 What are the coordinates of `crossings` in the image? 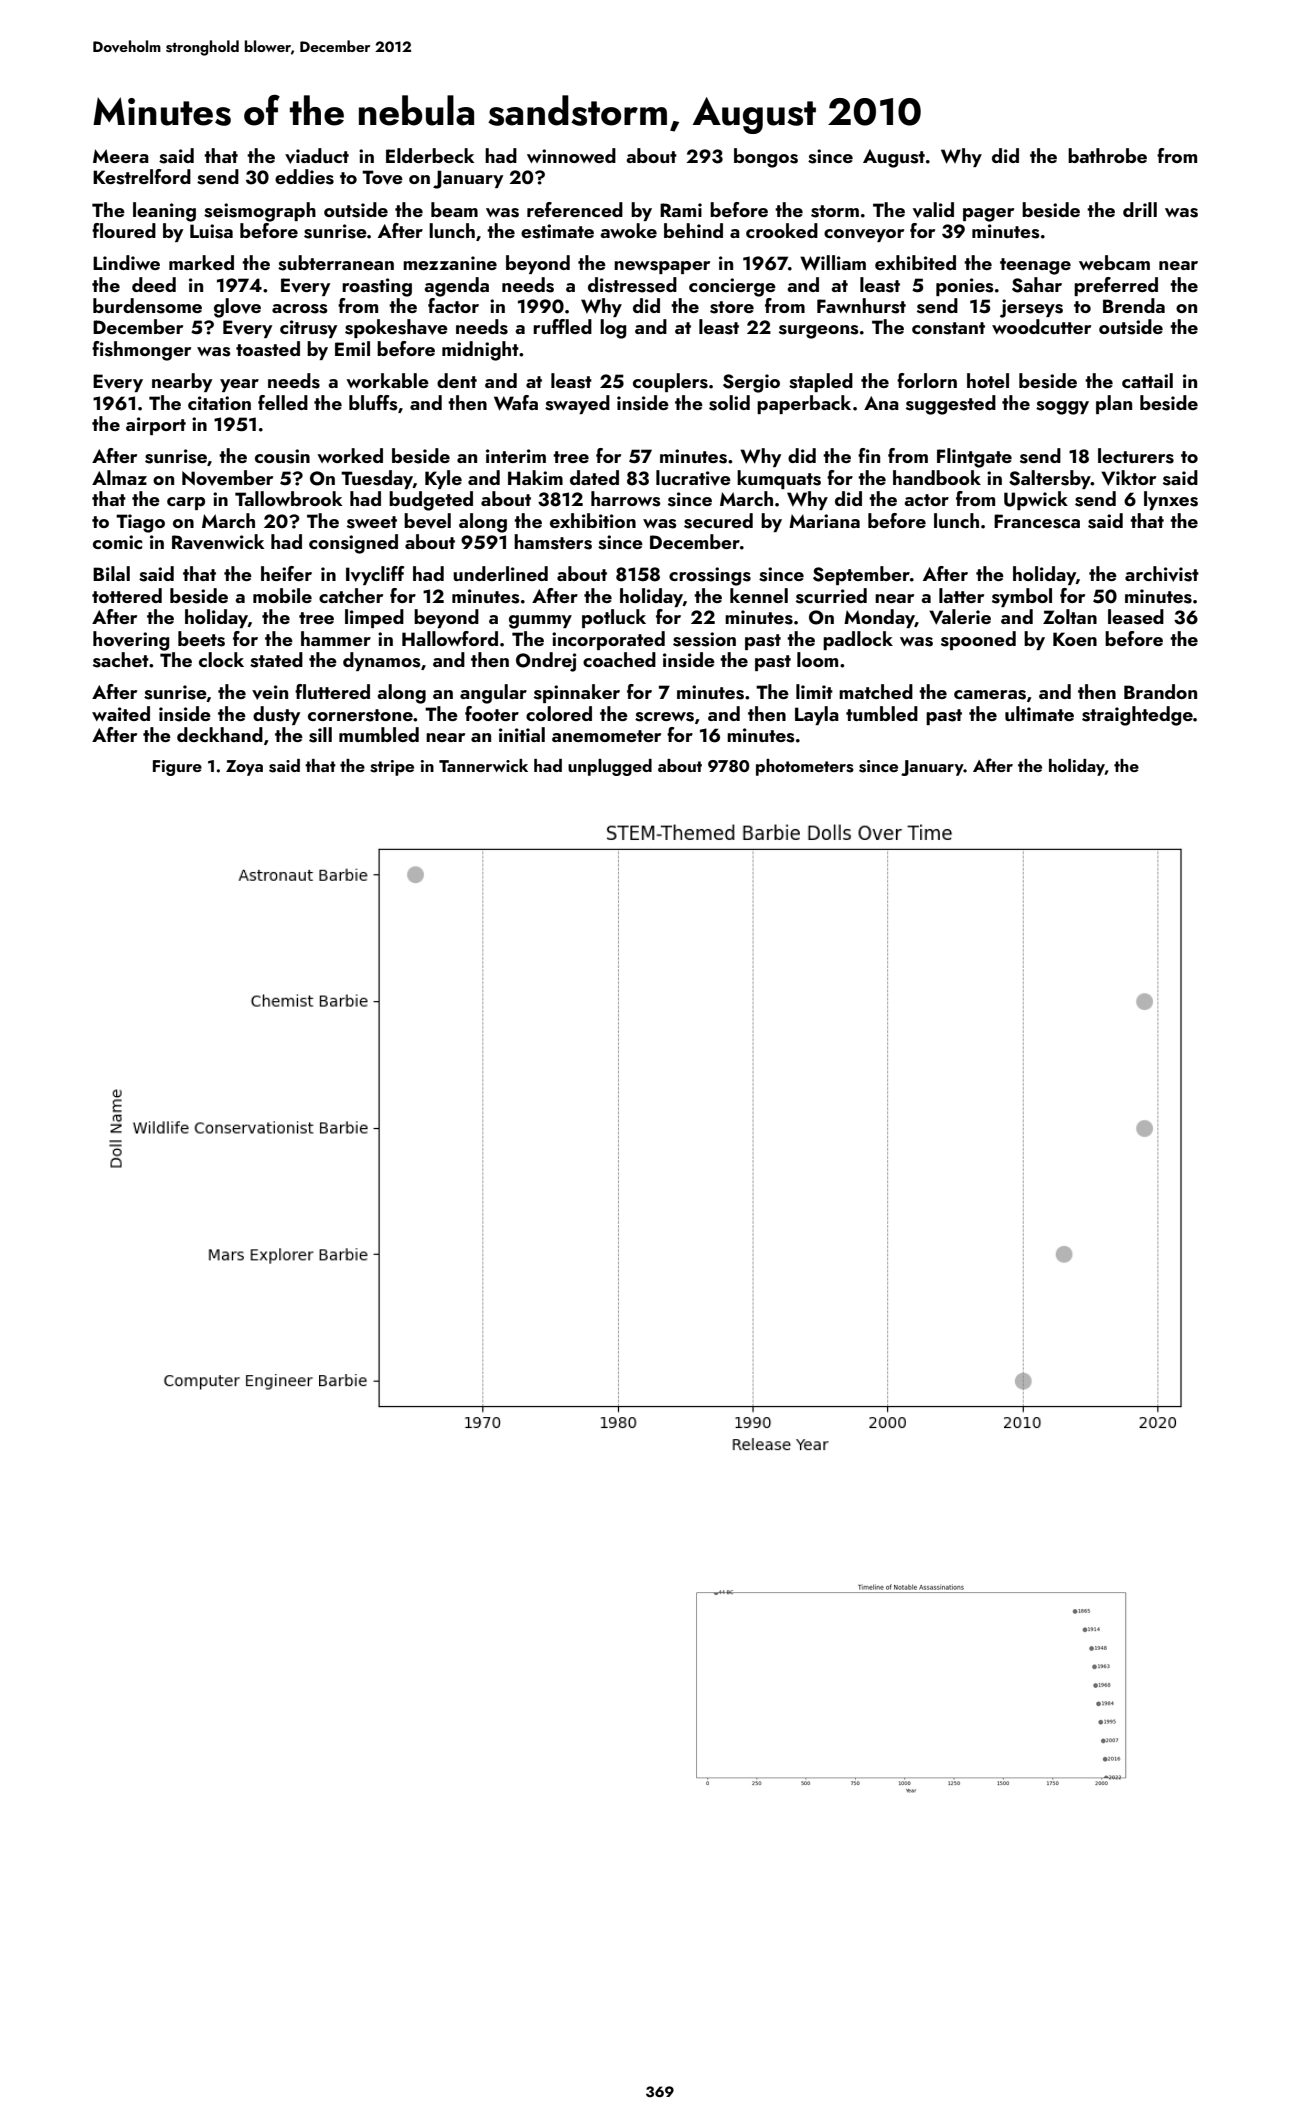 It's located at (710, 576).
